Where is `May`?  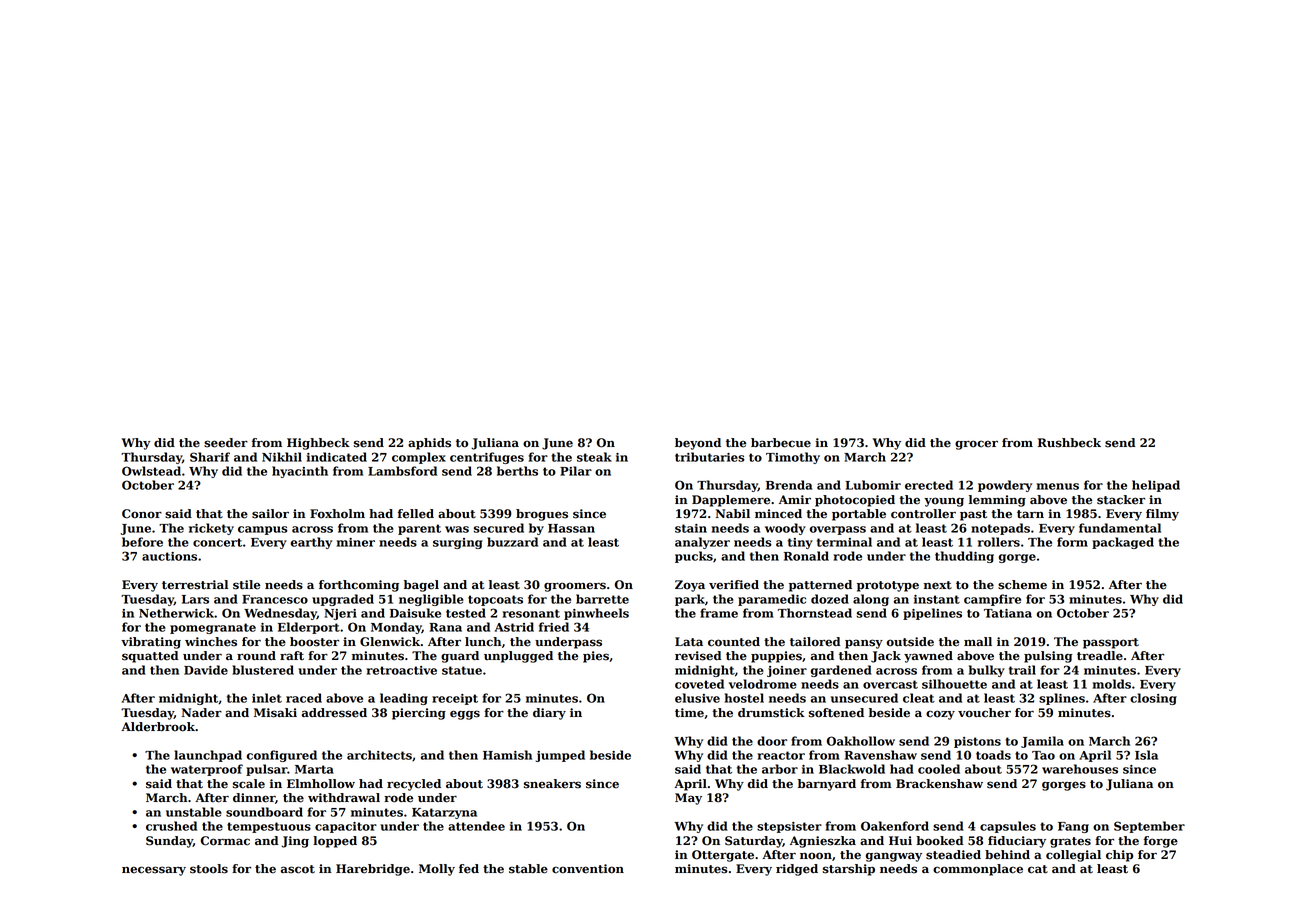 May is located at coordinates (688, 799).
